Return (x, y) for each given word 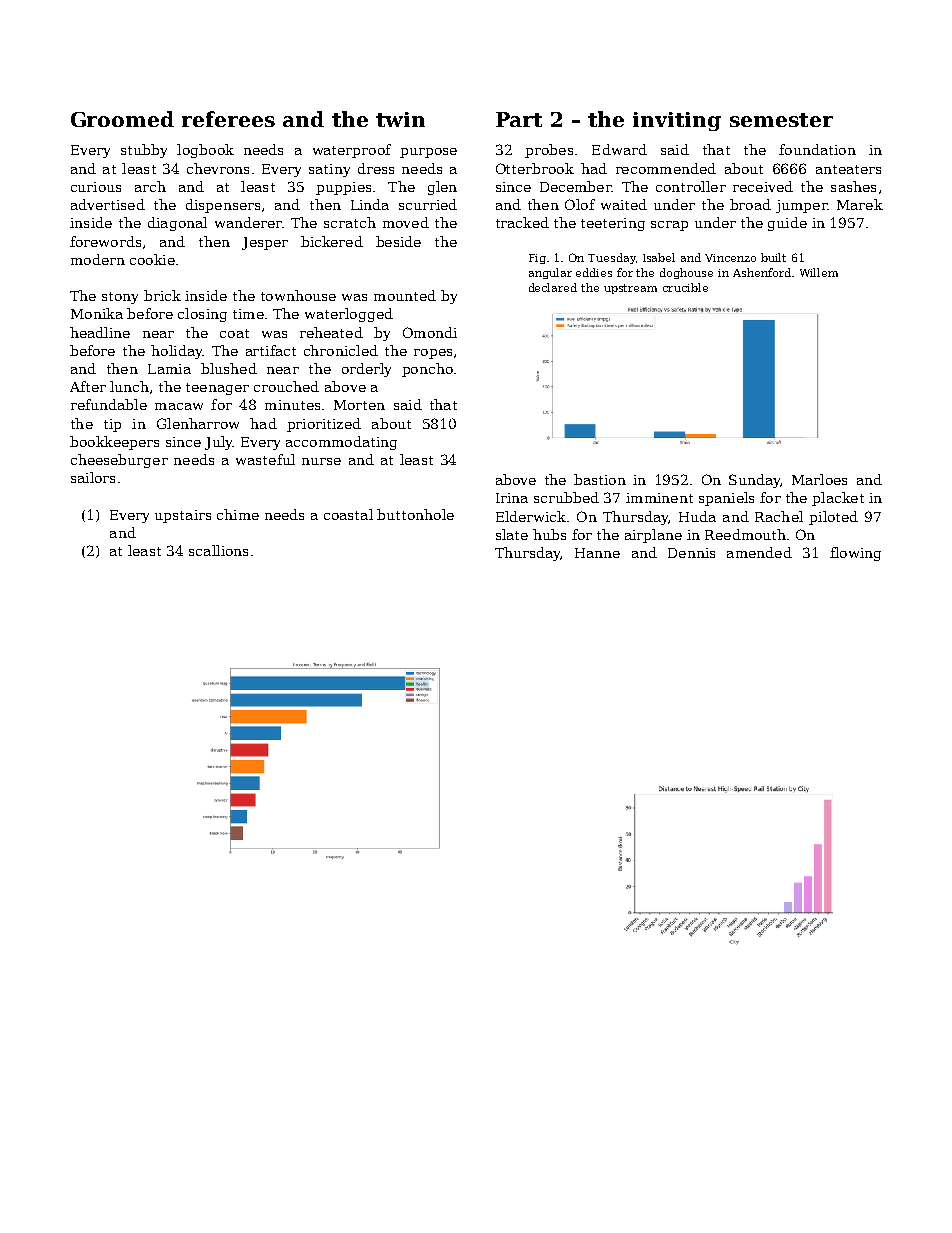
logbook (205, 151)
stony (120, 298)
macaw (179, 406)
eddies (594, 272)
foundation (817, 149)
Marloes (819, 479)
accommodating (341, 443)
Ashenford (762, 272)
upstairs (183, 516)
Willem (819, 272)
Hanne (597, 553)
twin (400, 119)
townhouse (298, 295)
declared (553, 287)
